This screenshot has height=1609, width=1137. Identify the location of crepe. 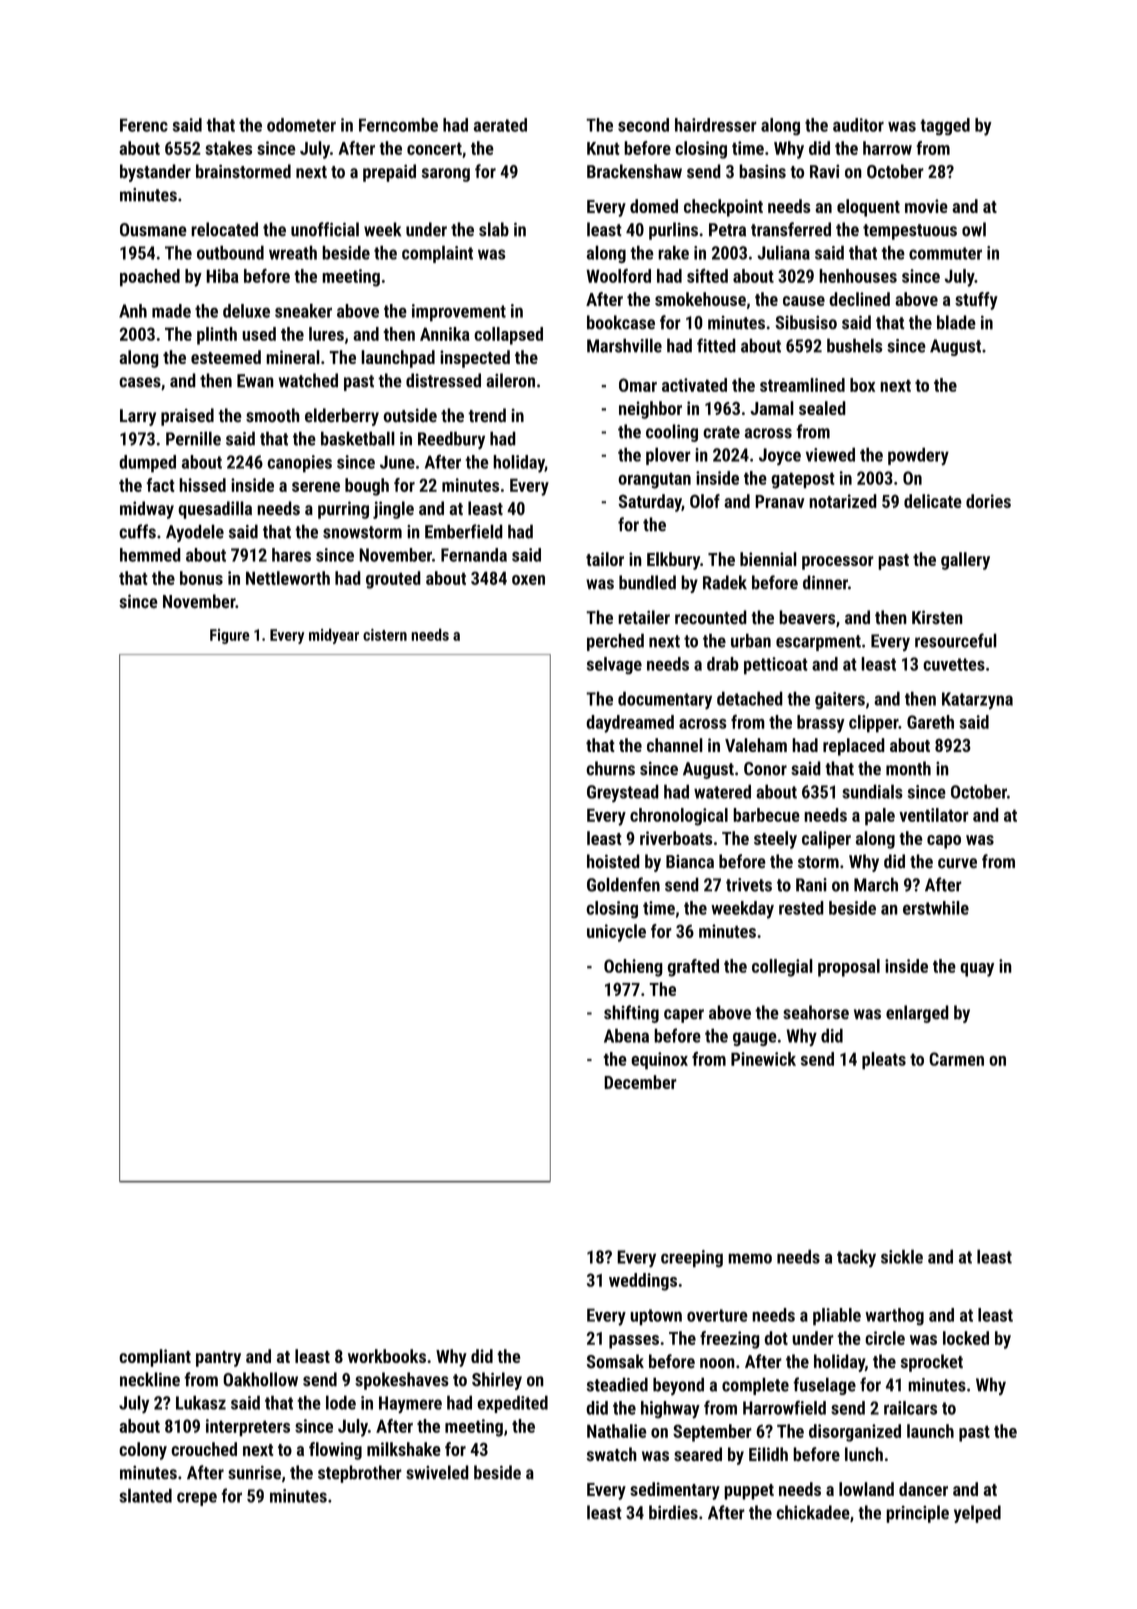
(197, 1499).
